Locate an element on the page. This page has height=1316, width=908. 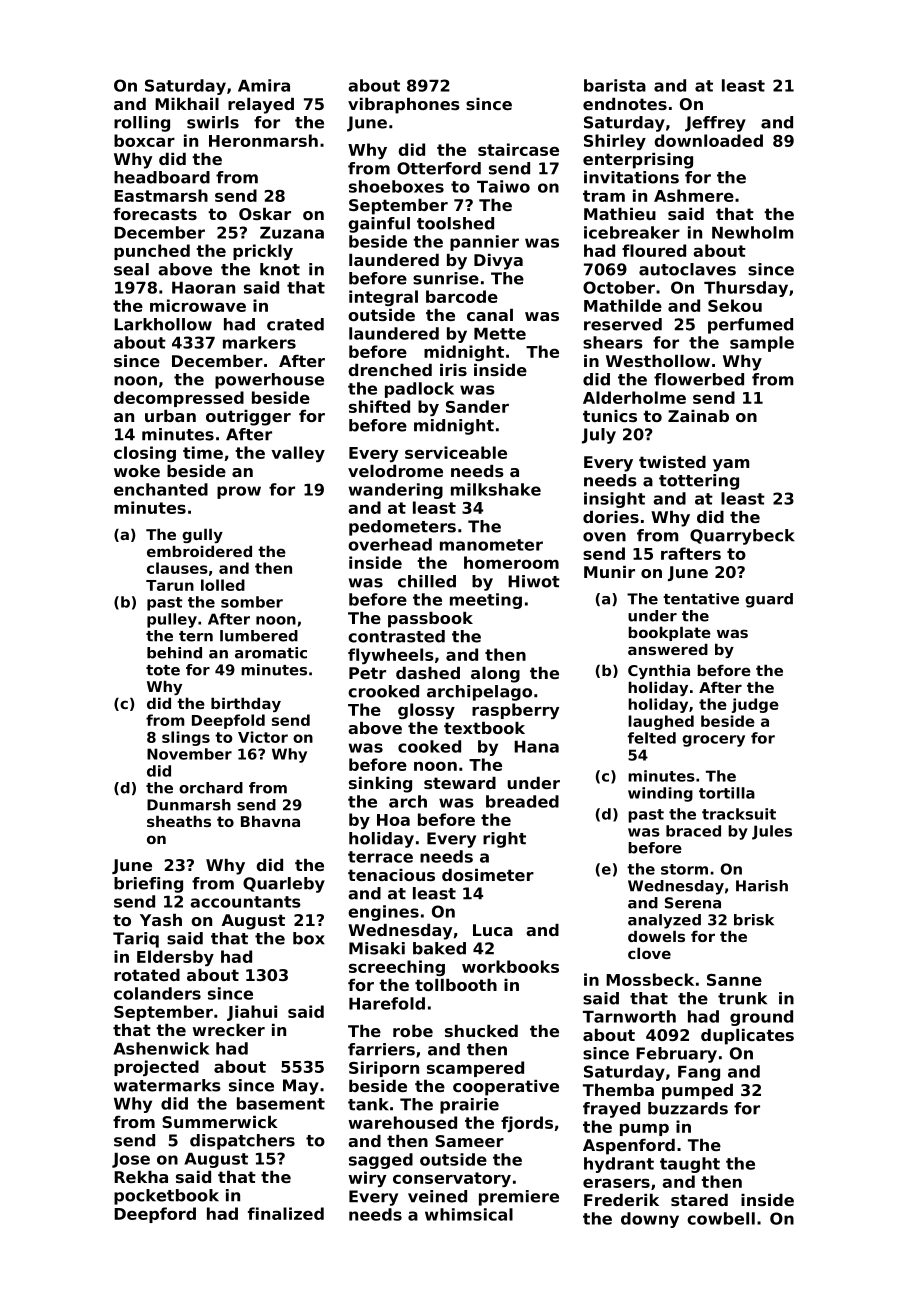
storm is located at coordinates (684, 869).
